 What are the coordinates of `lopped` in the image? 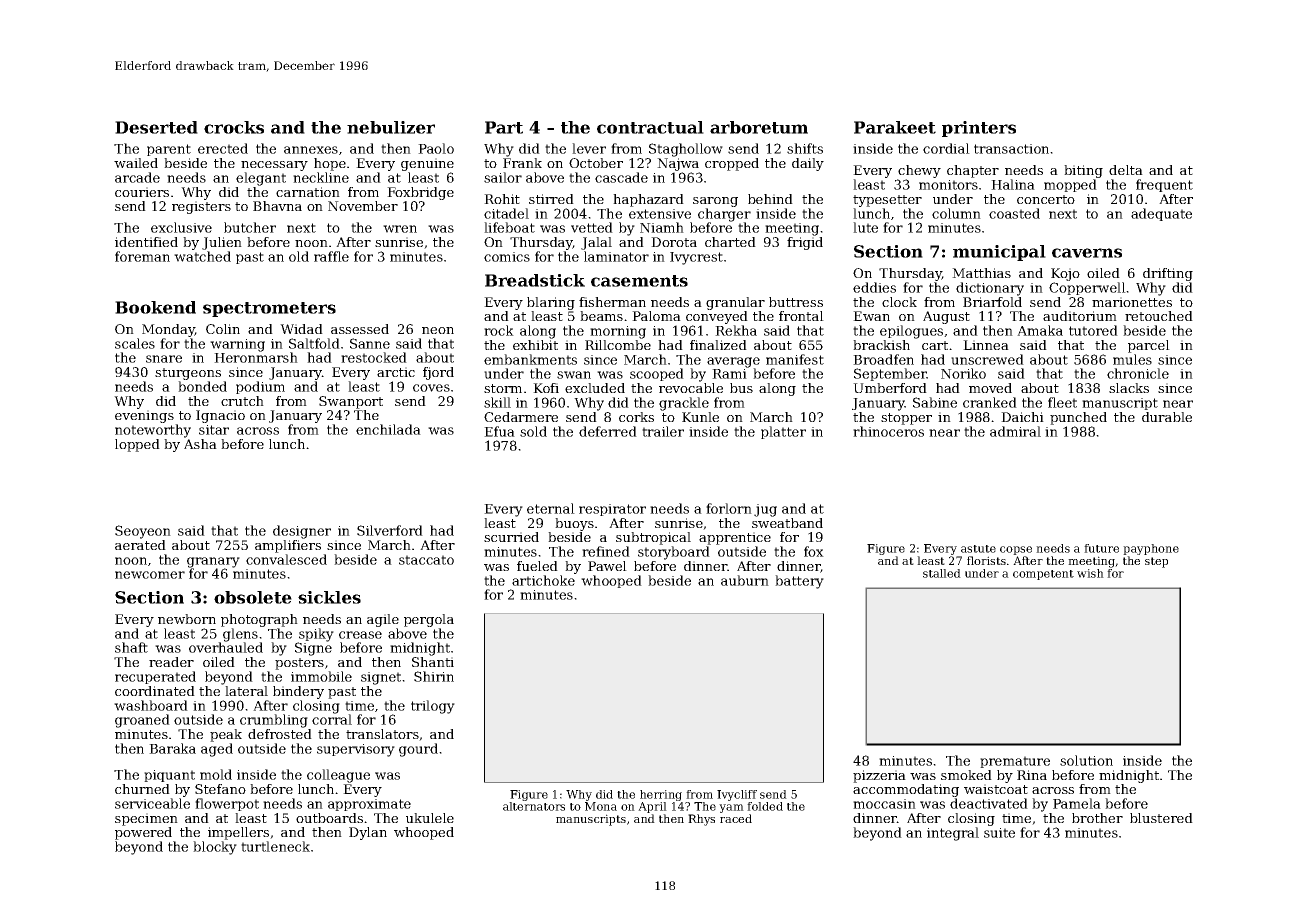 It's located at (137, 445).
